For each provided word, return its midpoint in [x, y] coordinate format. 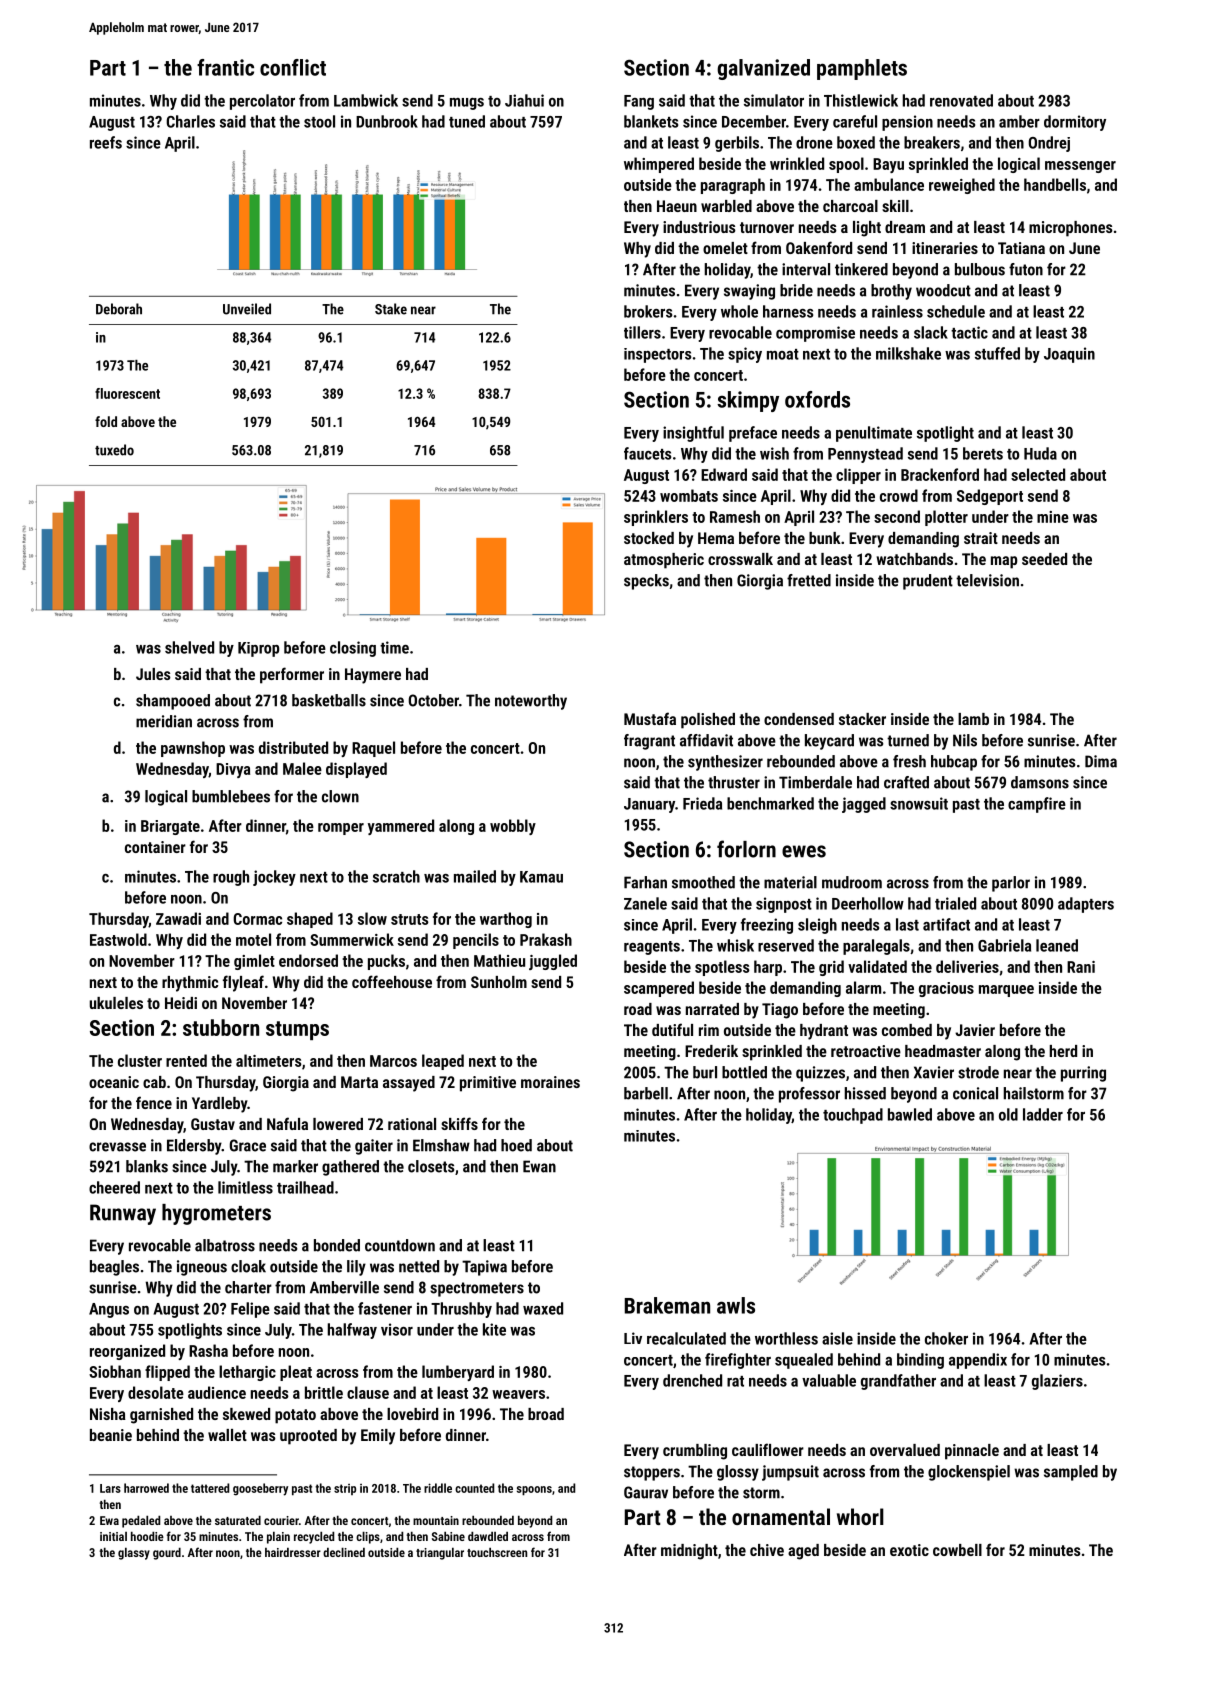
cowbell [957, 1550]
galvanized [763, 69]
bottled [744, 1072]
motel [253, 939]
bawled [910, 1114]
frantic [225, 67]
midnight [689, 1552]
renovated [961, 100]
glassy [134, 1553]
